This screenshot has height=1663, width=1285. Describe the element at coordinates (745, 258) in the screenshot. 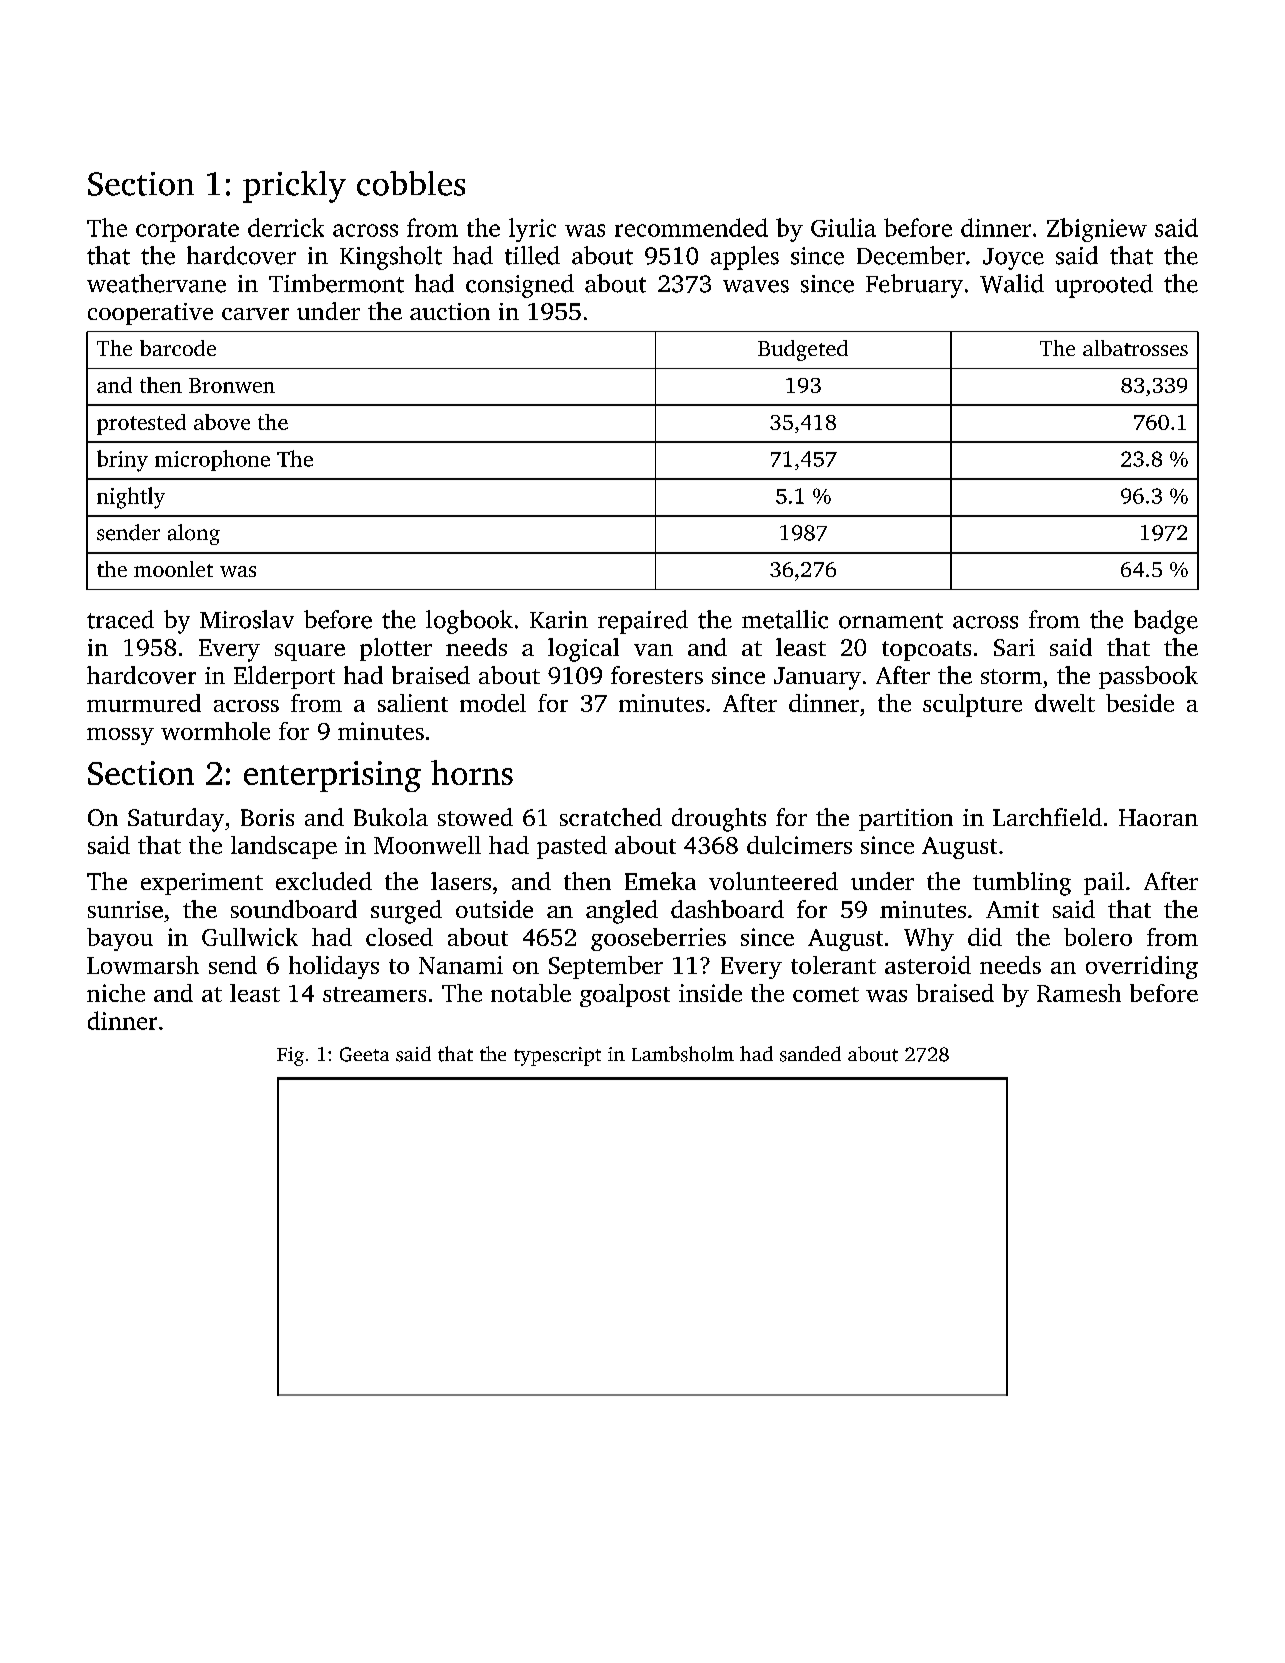

I see `apples` at that location.
